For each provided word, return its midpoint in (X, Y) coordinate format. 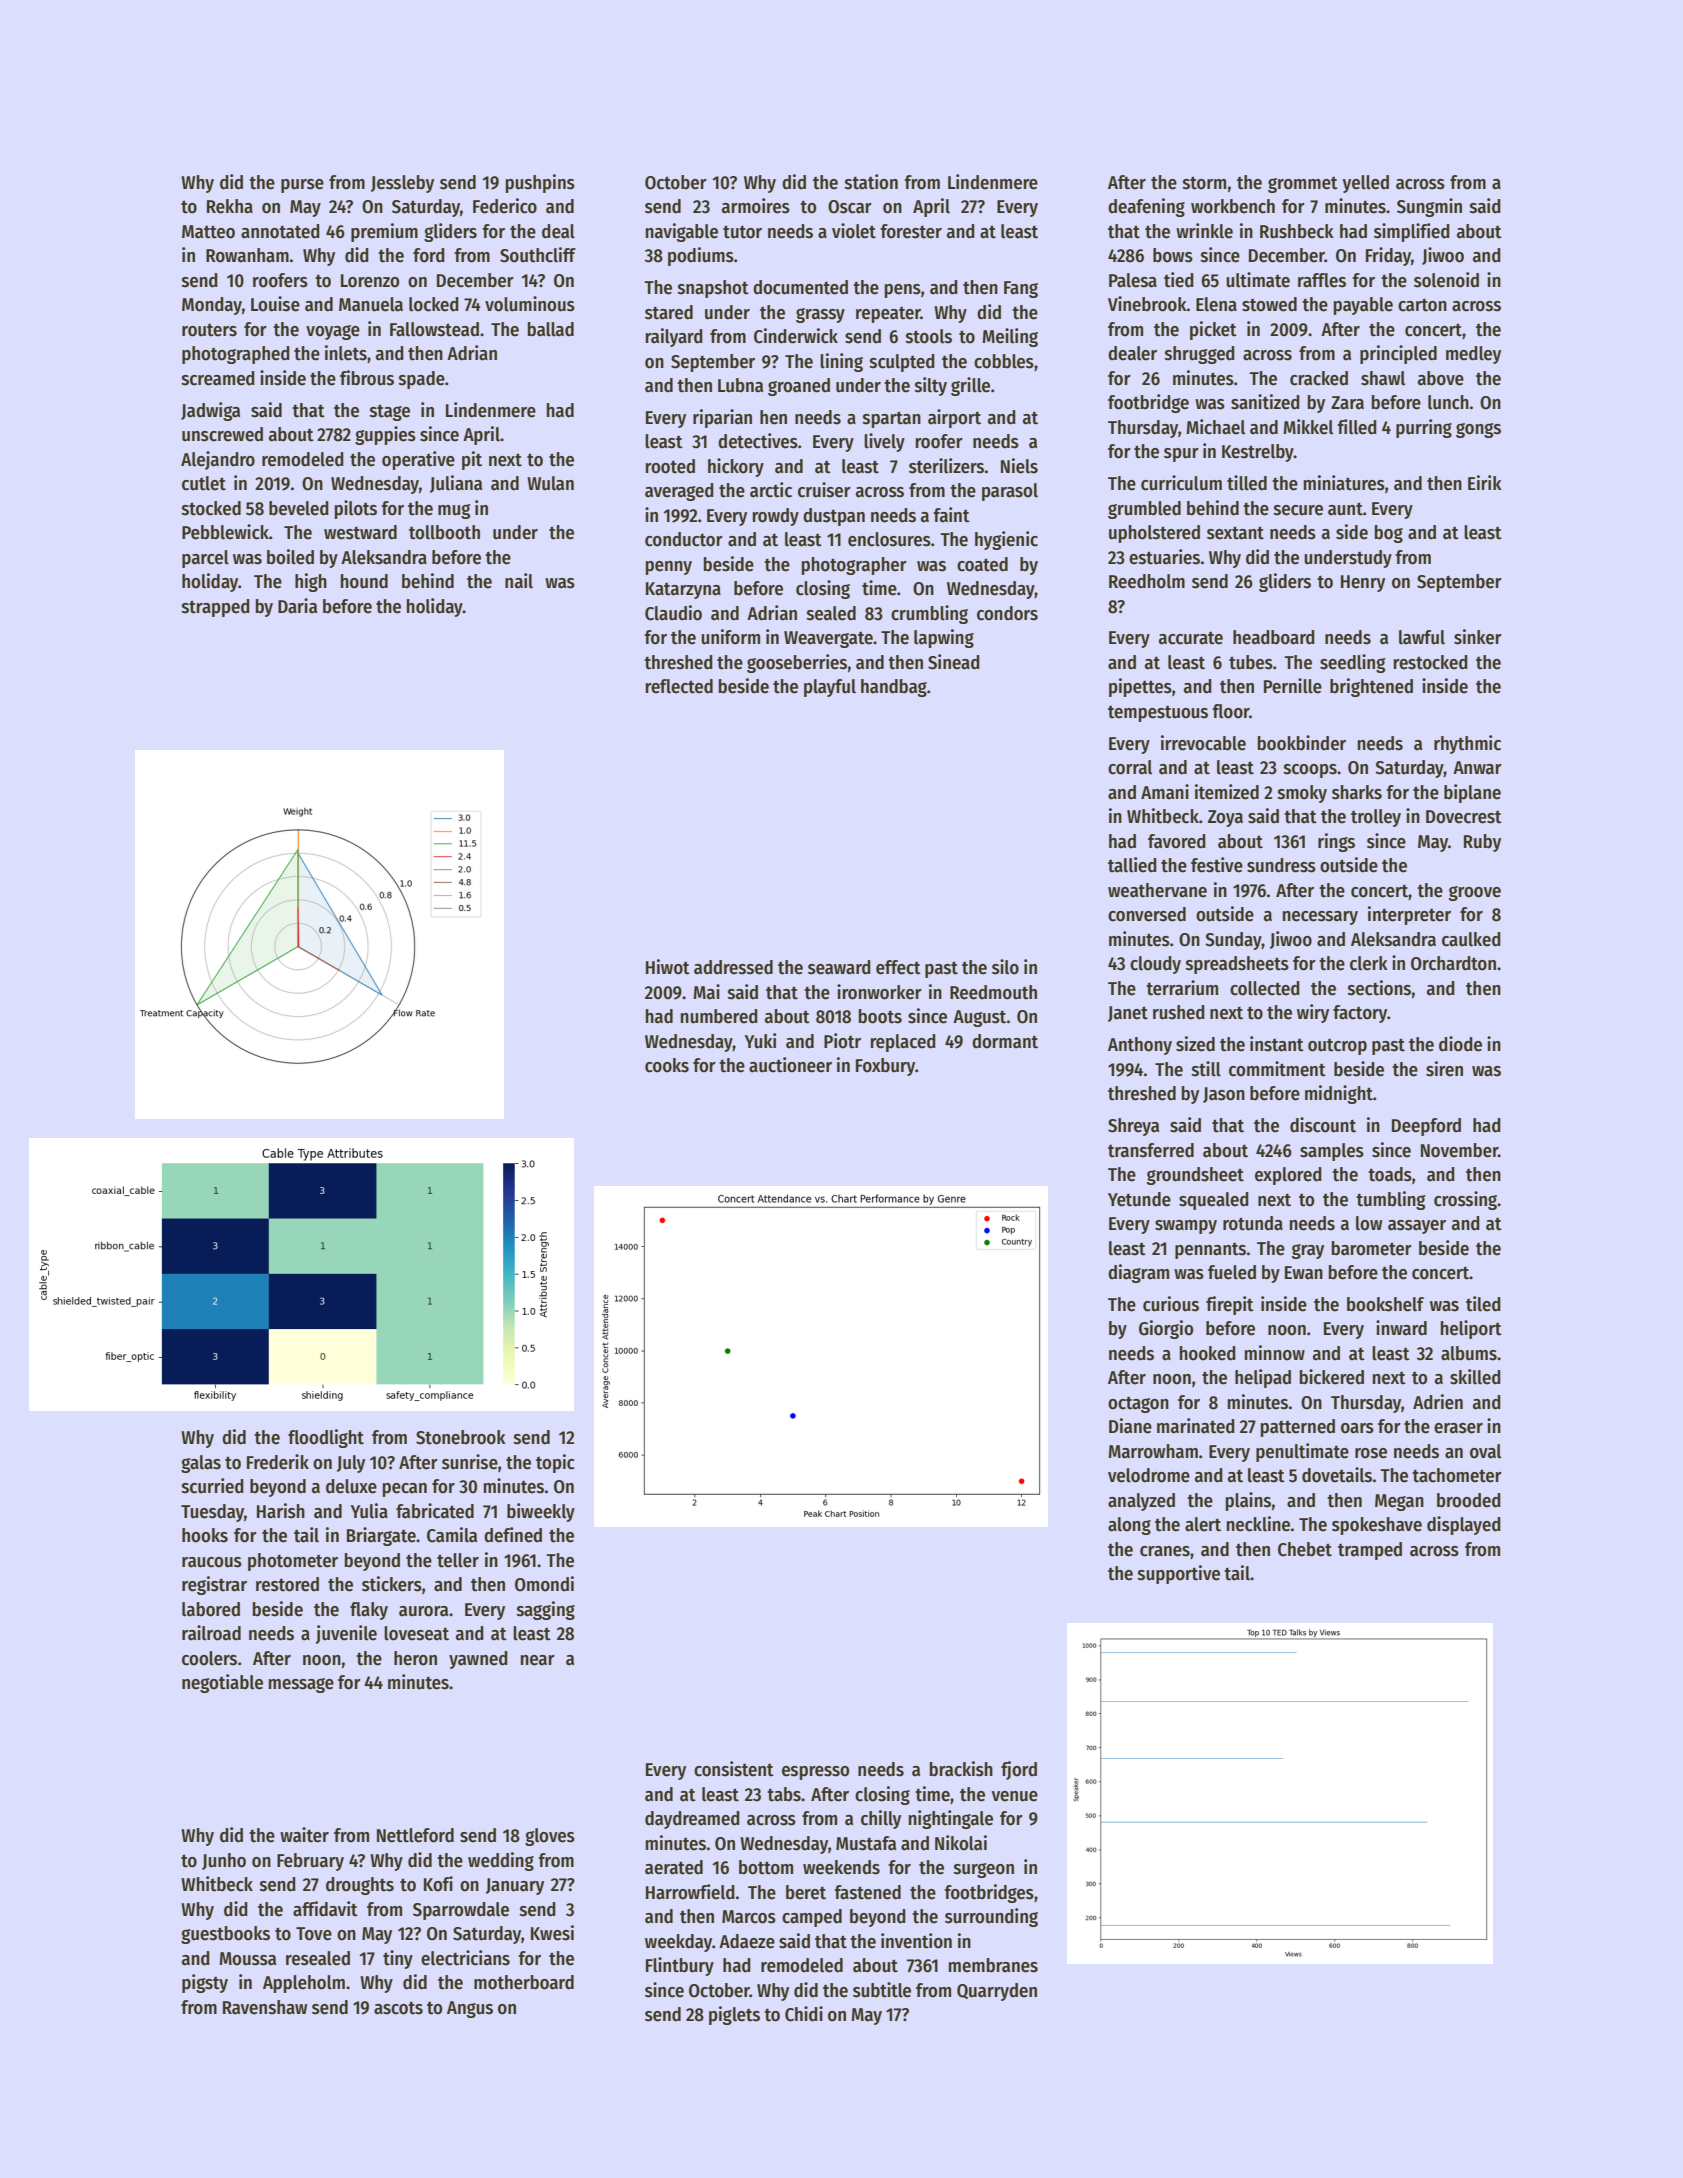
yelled (1366, 184)
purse (302, 186)
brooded (1469, 1500)
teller (458, 1560)
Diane (1130, 1426)
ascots (398, 2008)
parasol (1010, 492)
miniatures (1344, 483)
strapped (216, 608)
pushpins (540, 183)
